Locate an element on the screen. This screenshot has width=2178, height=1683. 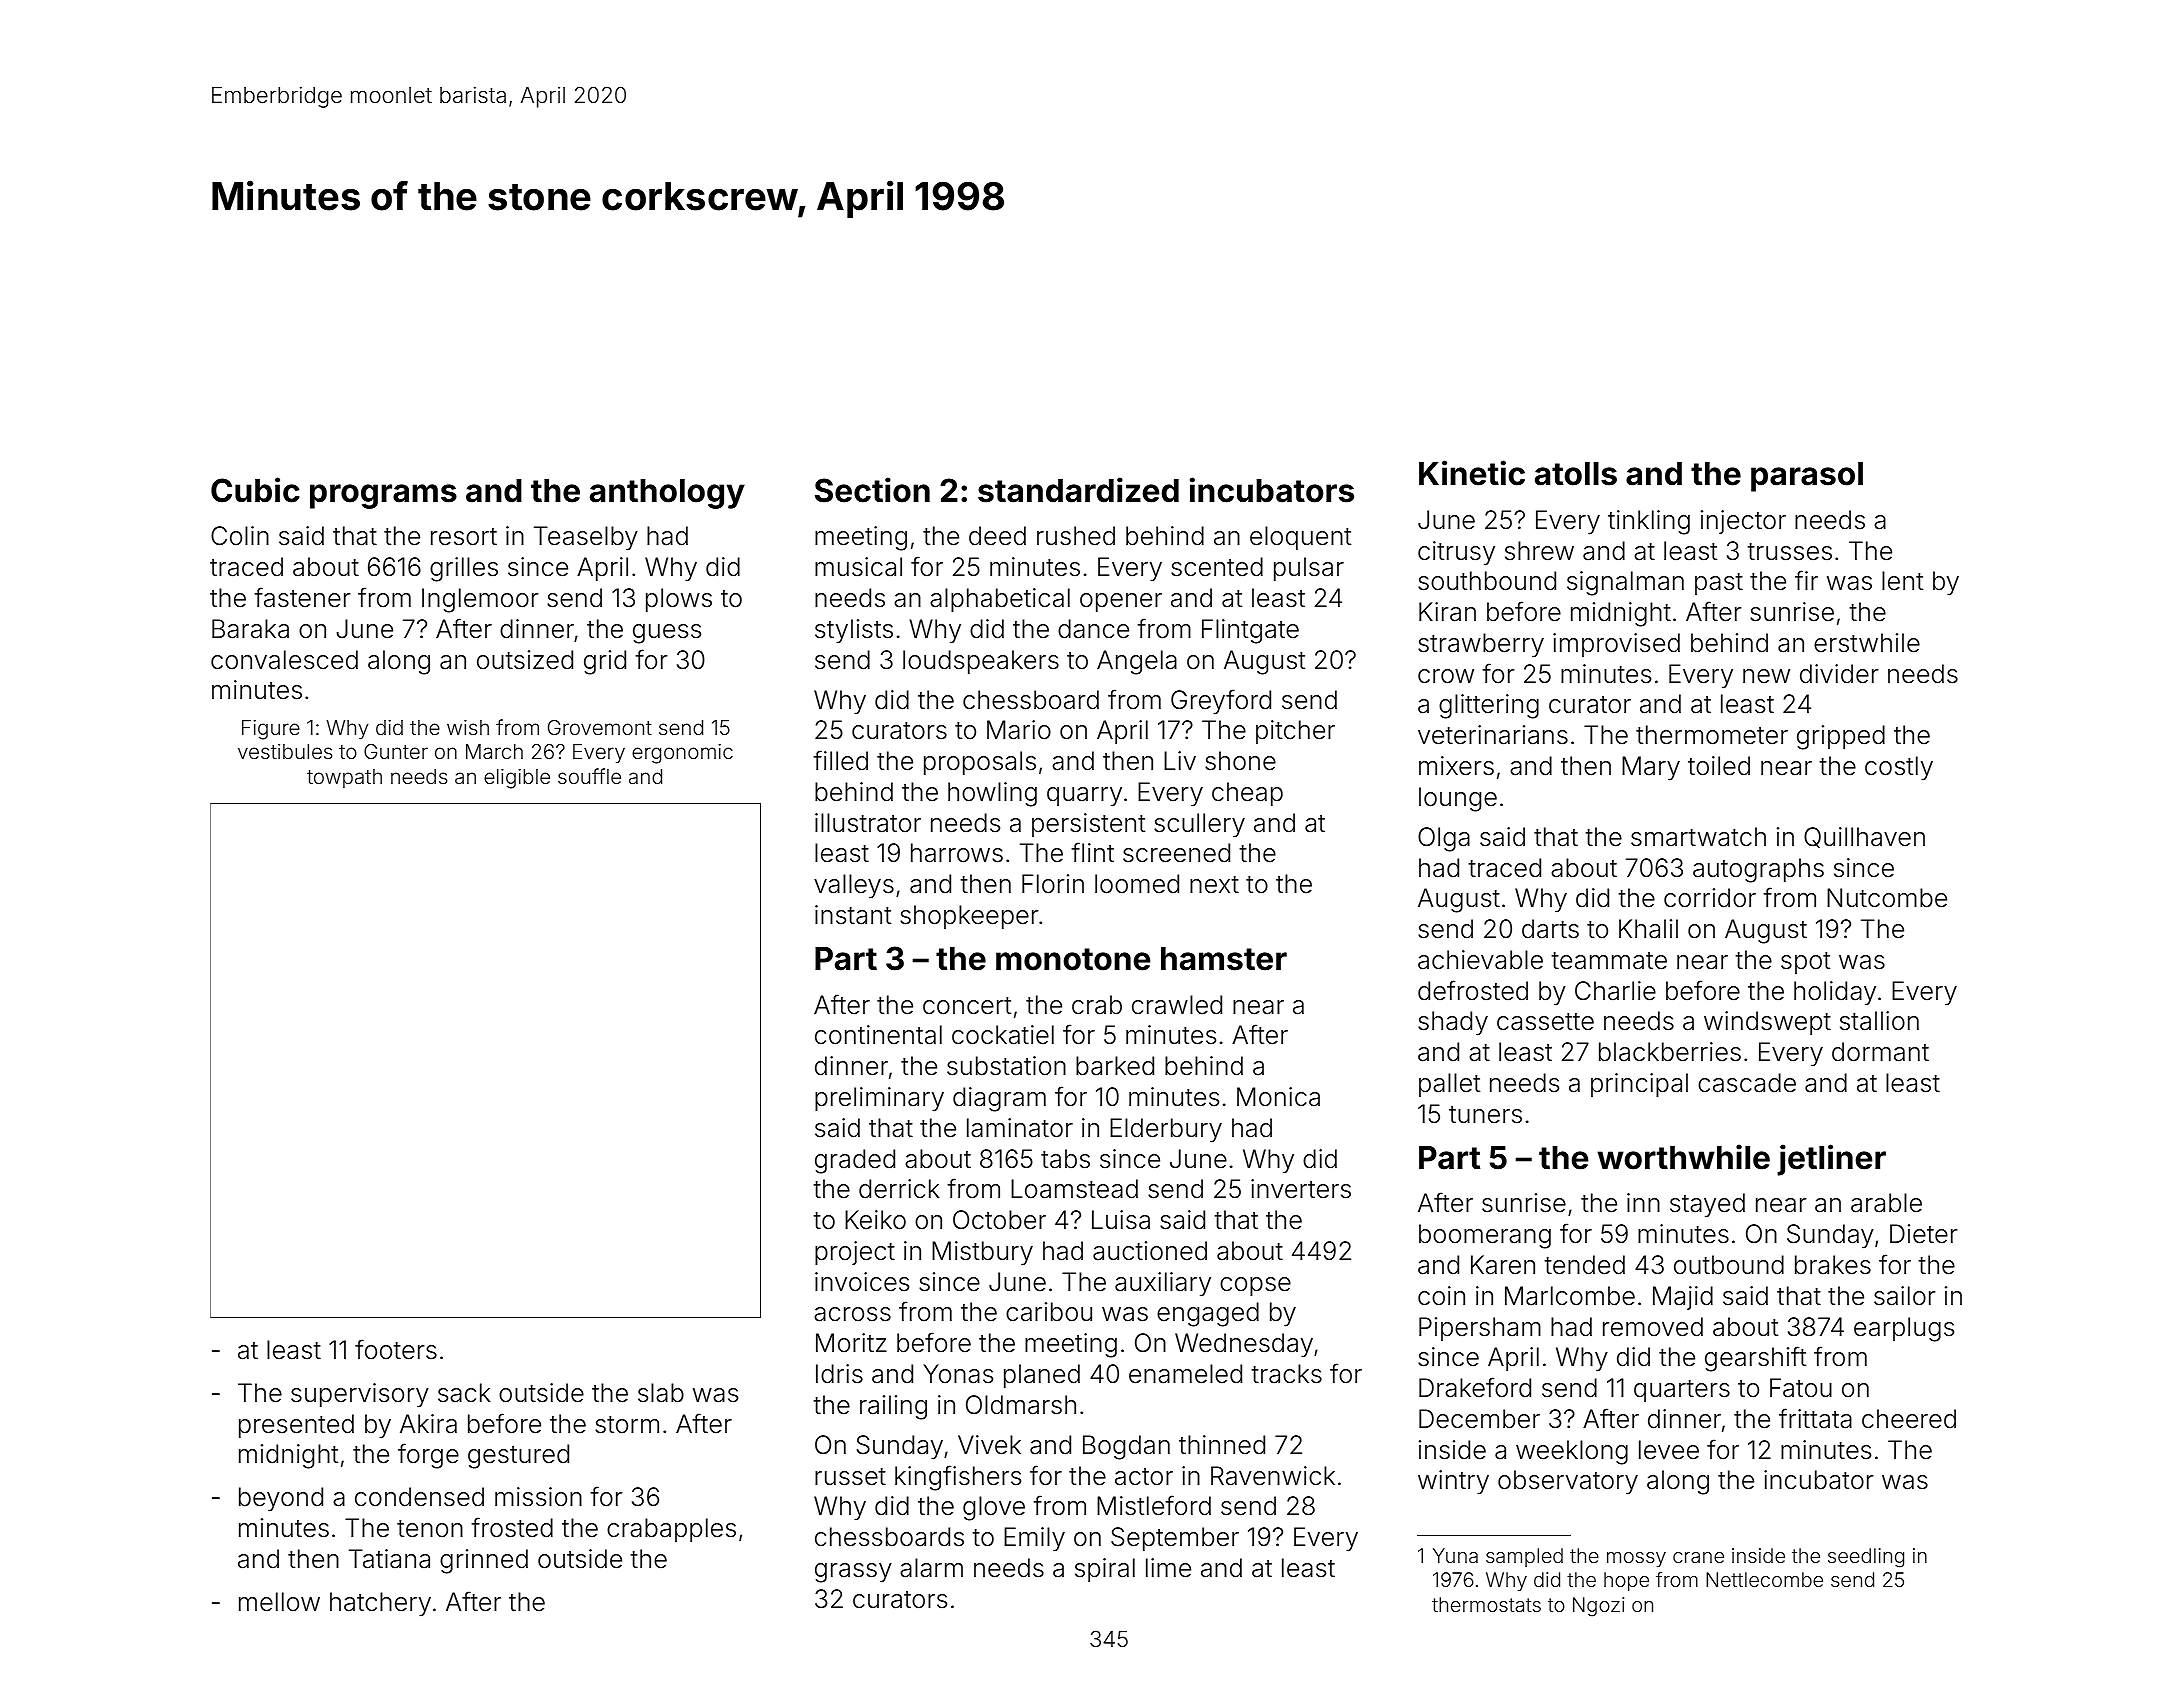
loudspeakers is located at coordinates (981, 662).
